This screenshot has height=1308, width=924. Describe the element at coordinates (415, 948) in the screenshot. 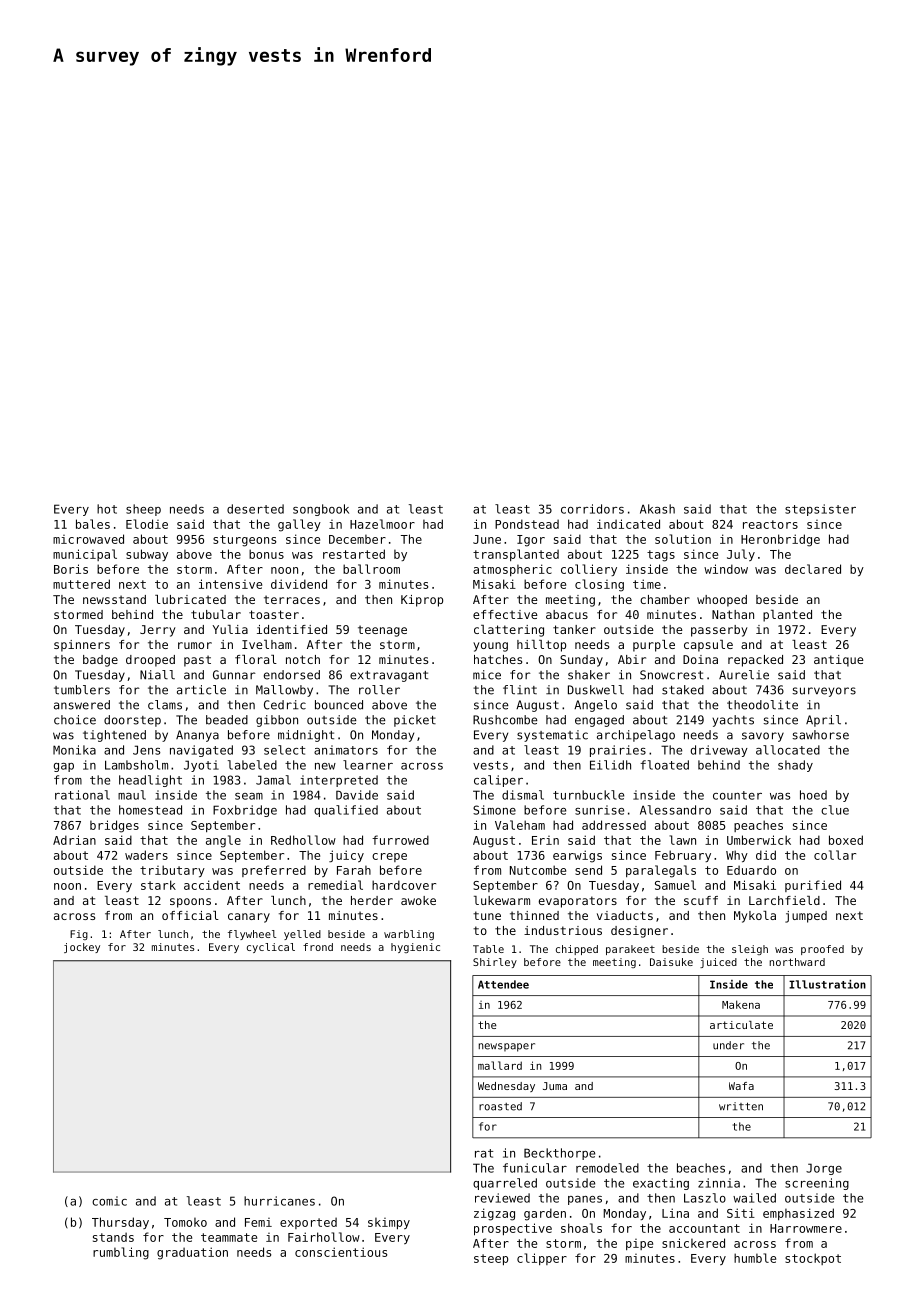

I see `hygienic` at that location.
